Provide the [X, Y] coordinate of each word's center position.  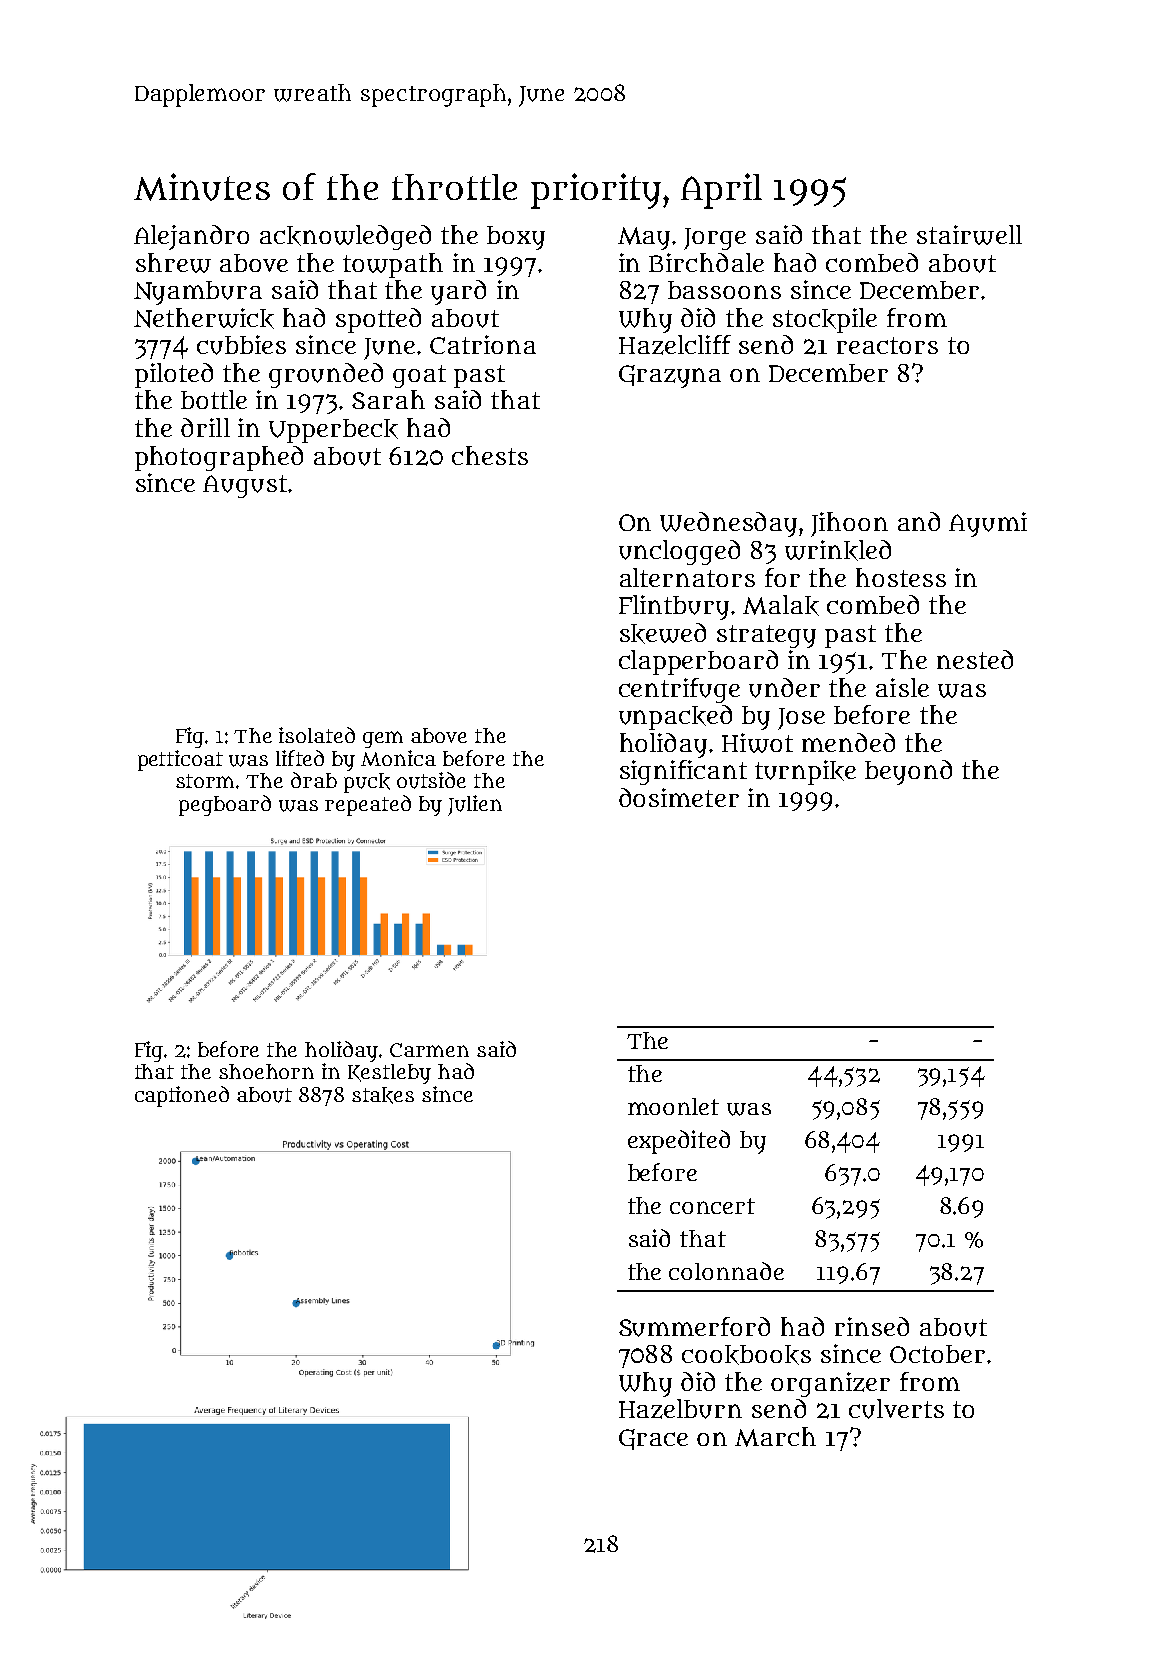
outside [431, 780]
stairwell [969, 235]
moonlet [673, 1106]
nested [975, 659]
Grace [653, 1439]
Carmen [429, 1050]
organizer [830, 1384]
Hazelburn [680, 1409]
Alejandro [191, 237]
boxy [516, 238]
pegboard [225, 805]
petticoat [180, 760]
